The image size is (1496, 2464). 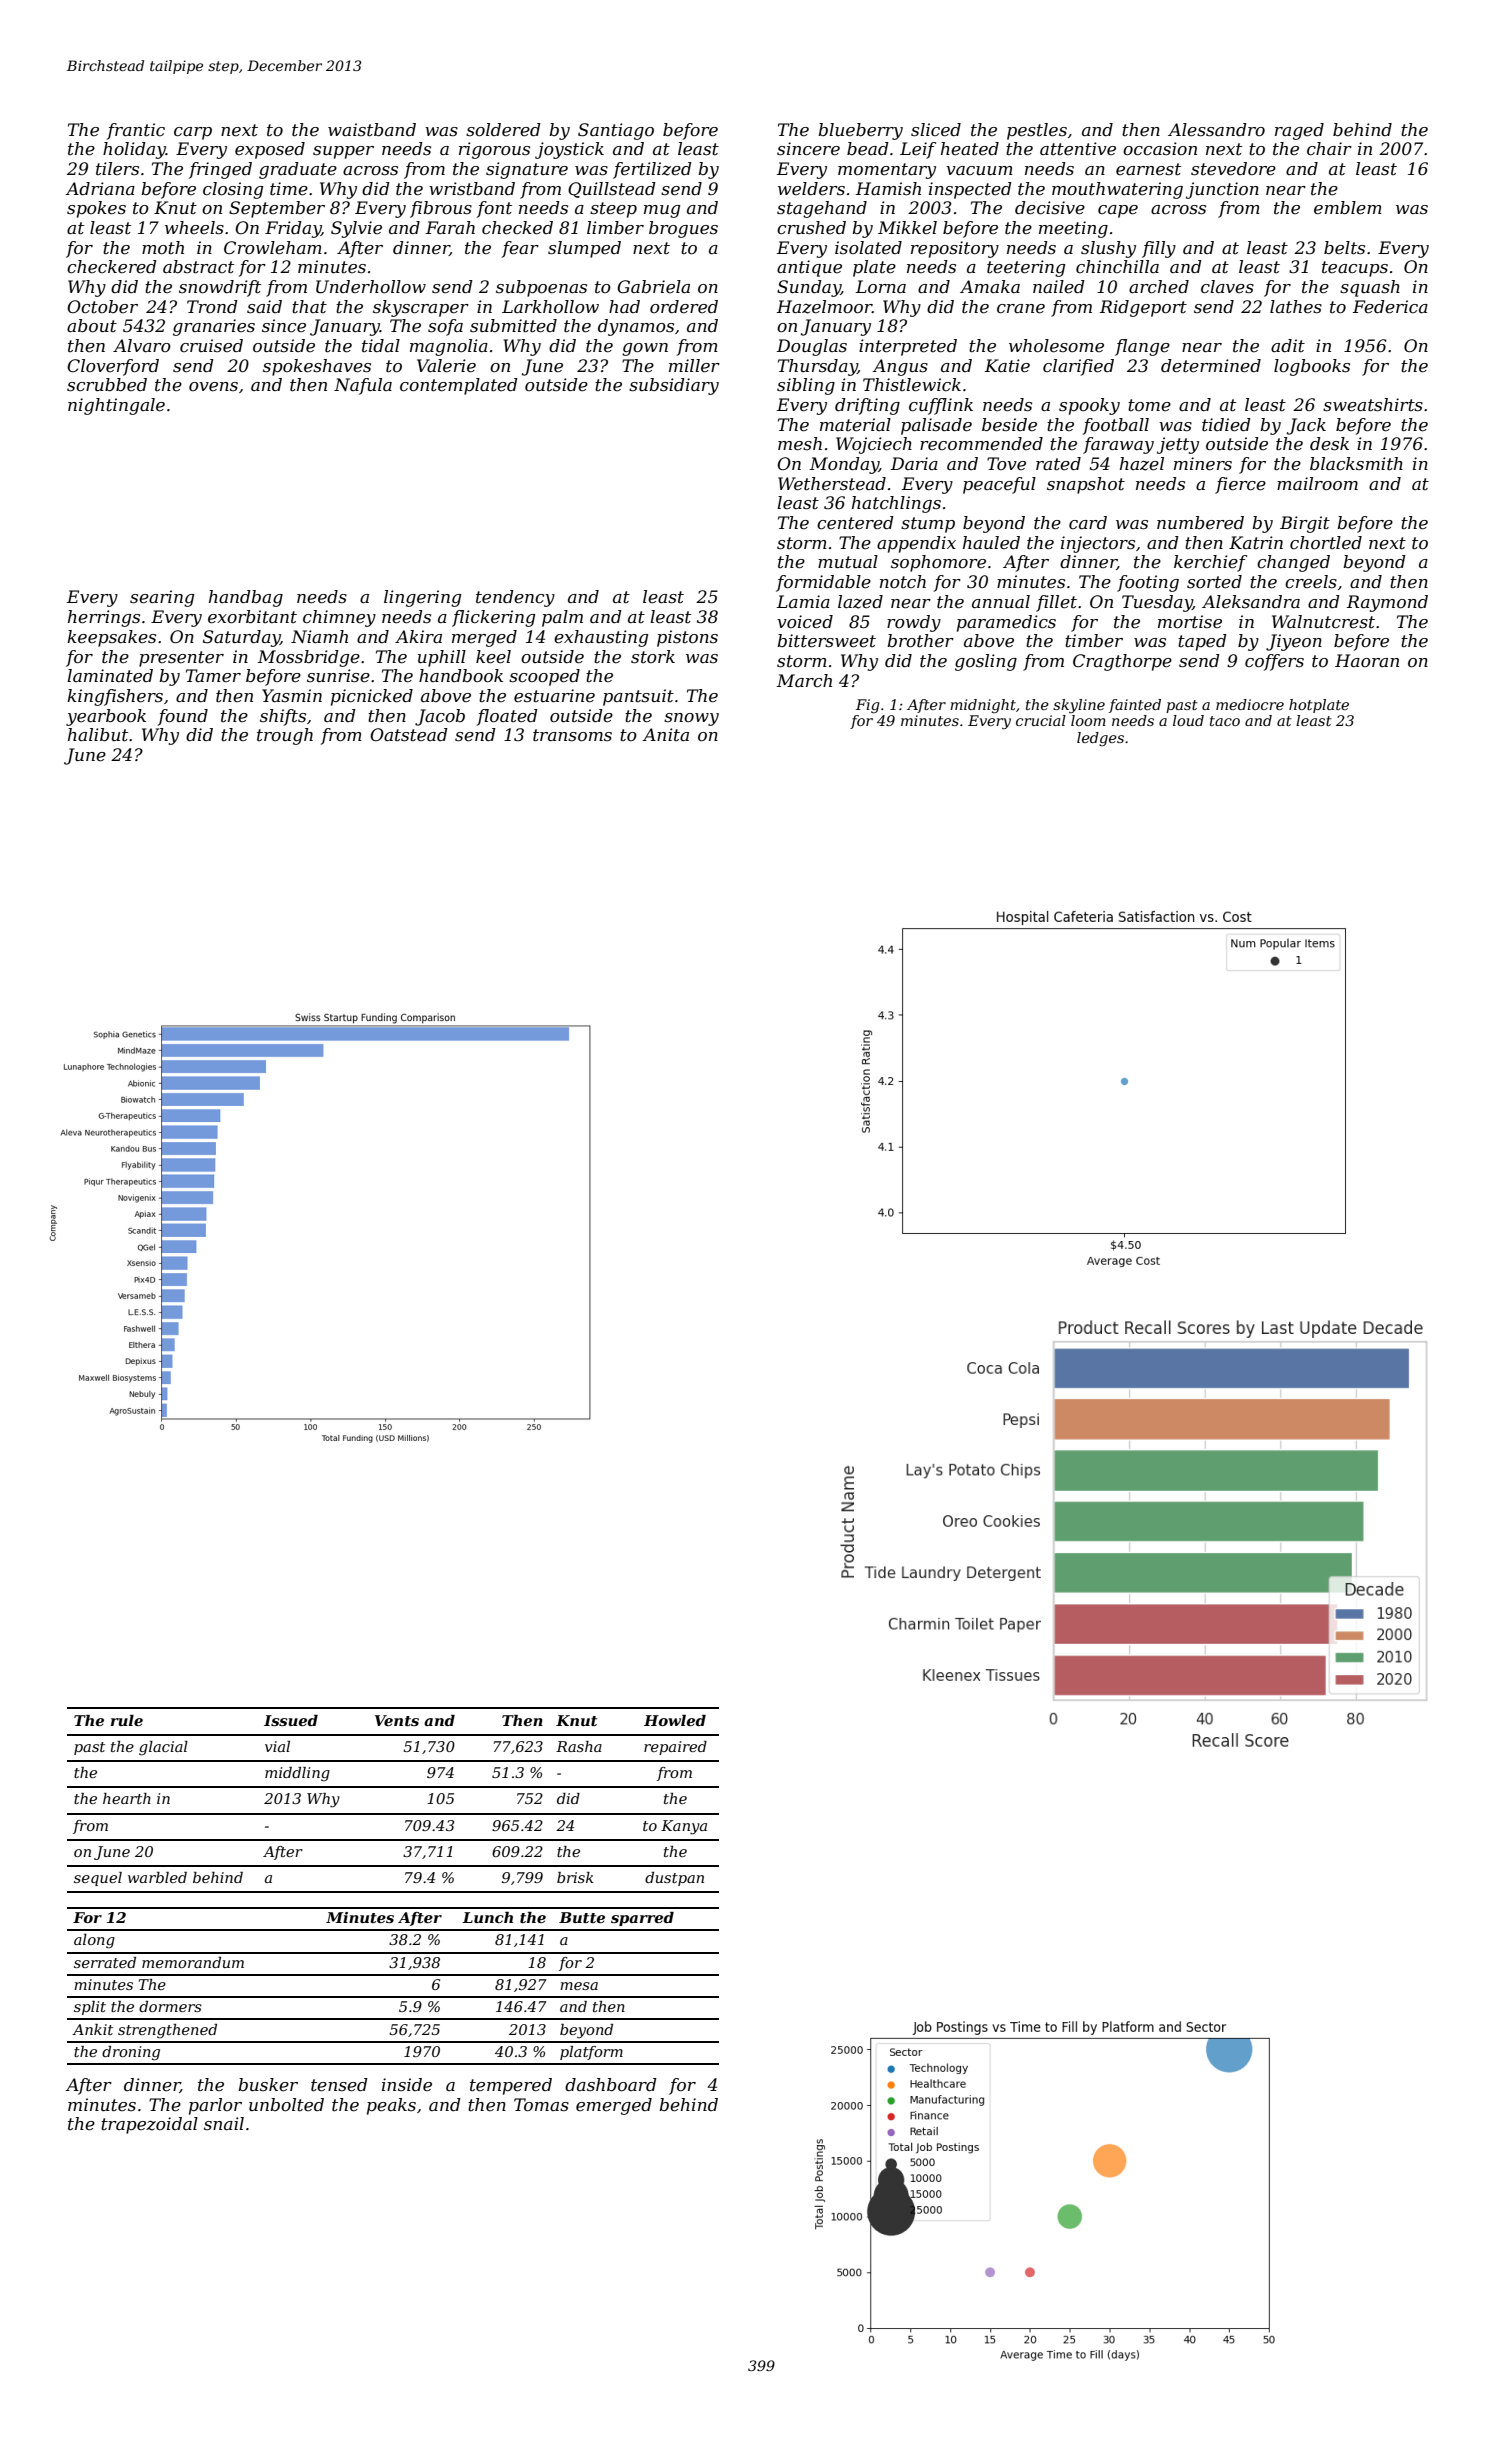 What do you see at coordinates (675, 1720) in the document?
I see `Howled` at bounding box center [675, 1720].
